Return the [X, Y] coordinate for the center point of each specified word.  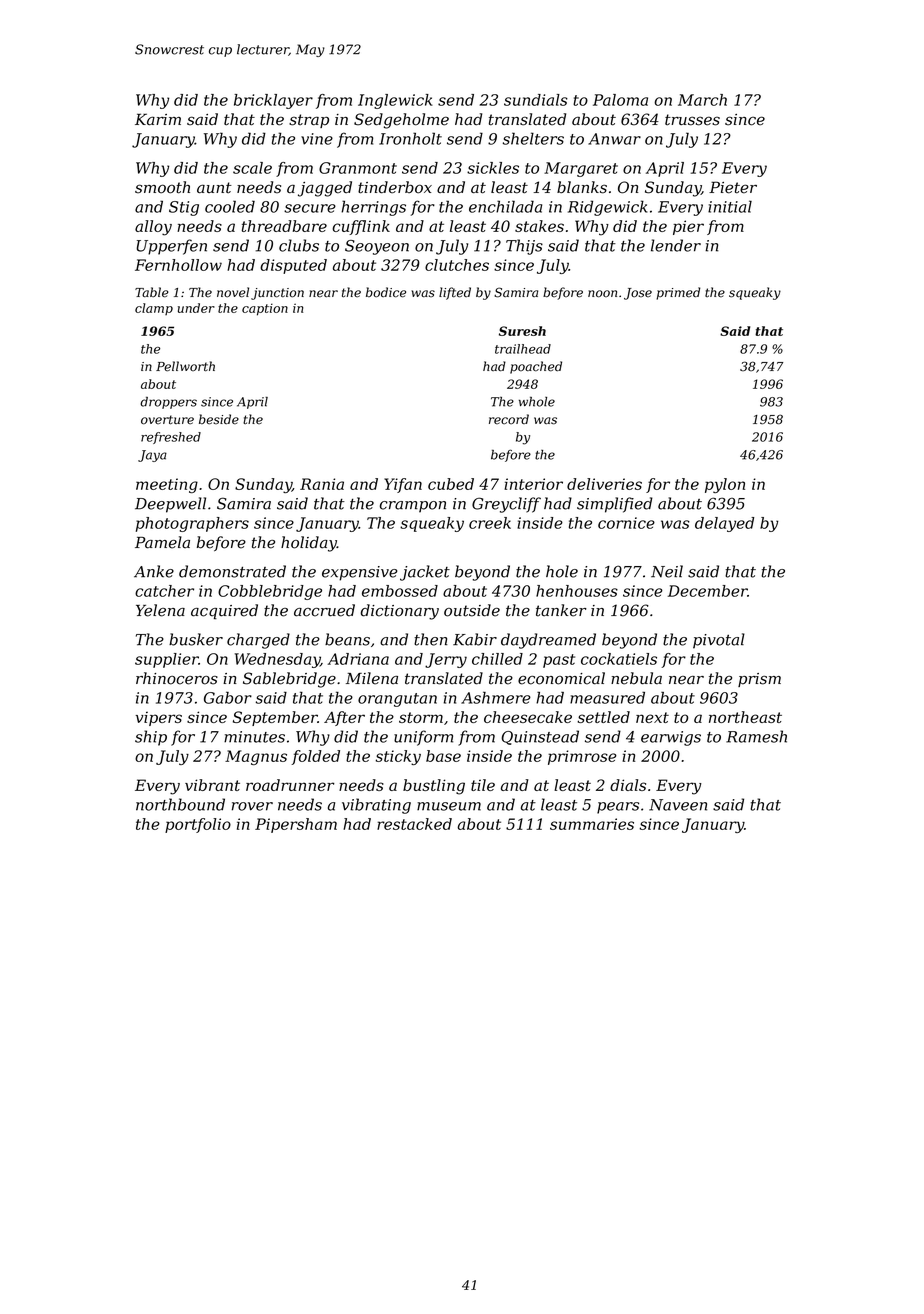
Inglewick [395, 101]
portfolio [198, 825]
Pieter [733, 187]
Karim [158, 119]
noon [602, 294]
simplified [615, 505]
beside [219, 419]
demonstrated [232, 571]
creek [490, 523]
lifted [455, 293]
